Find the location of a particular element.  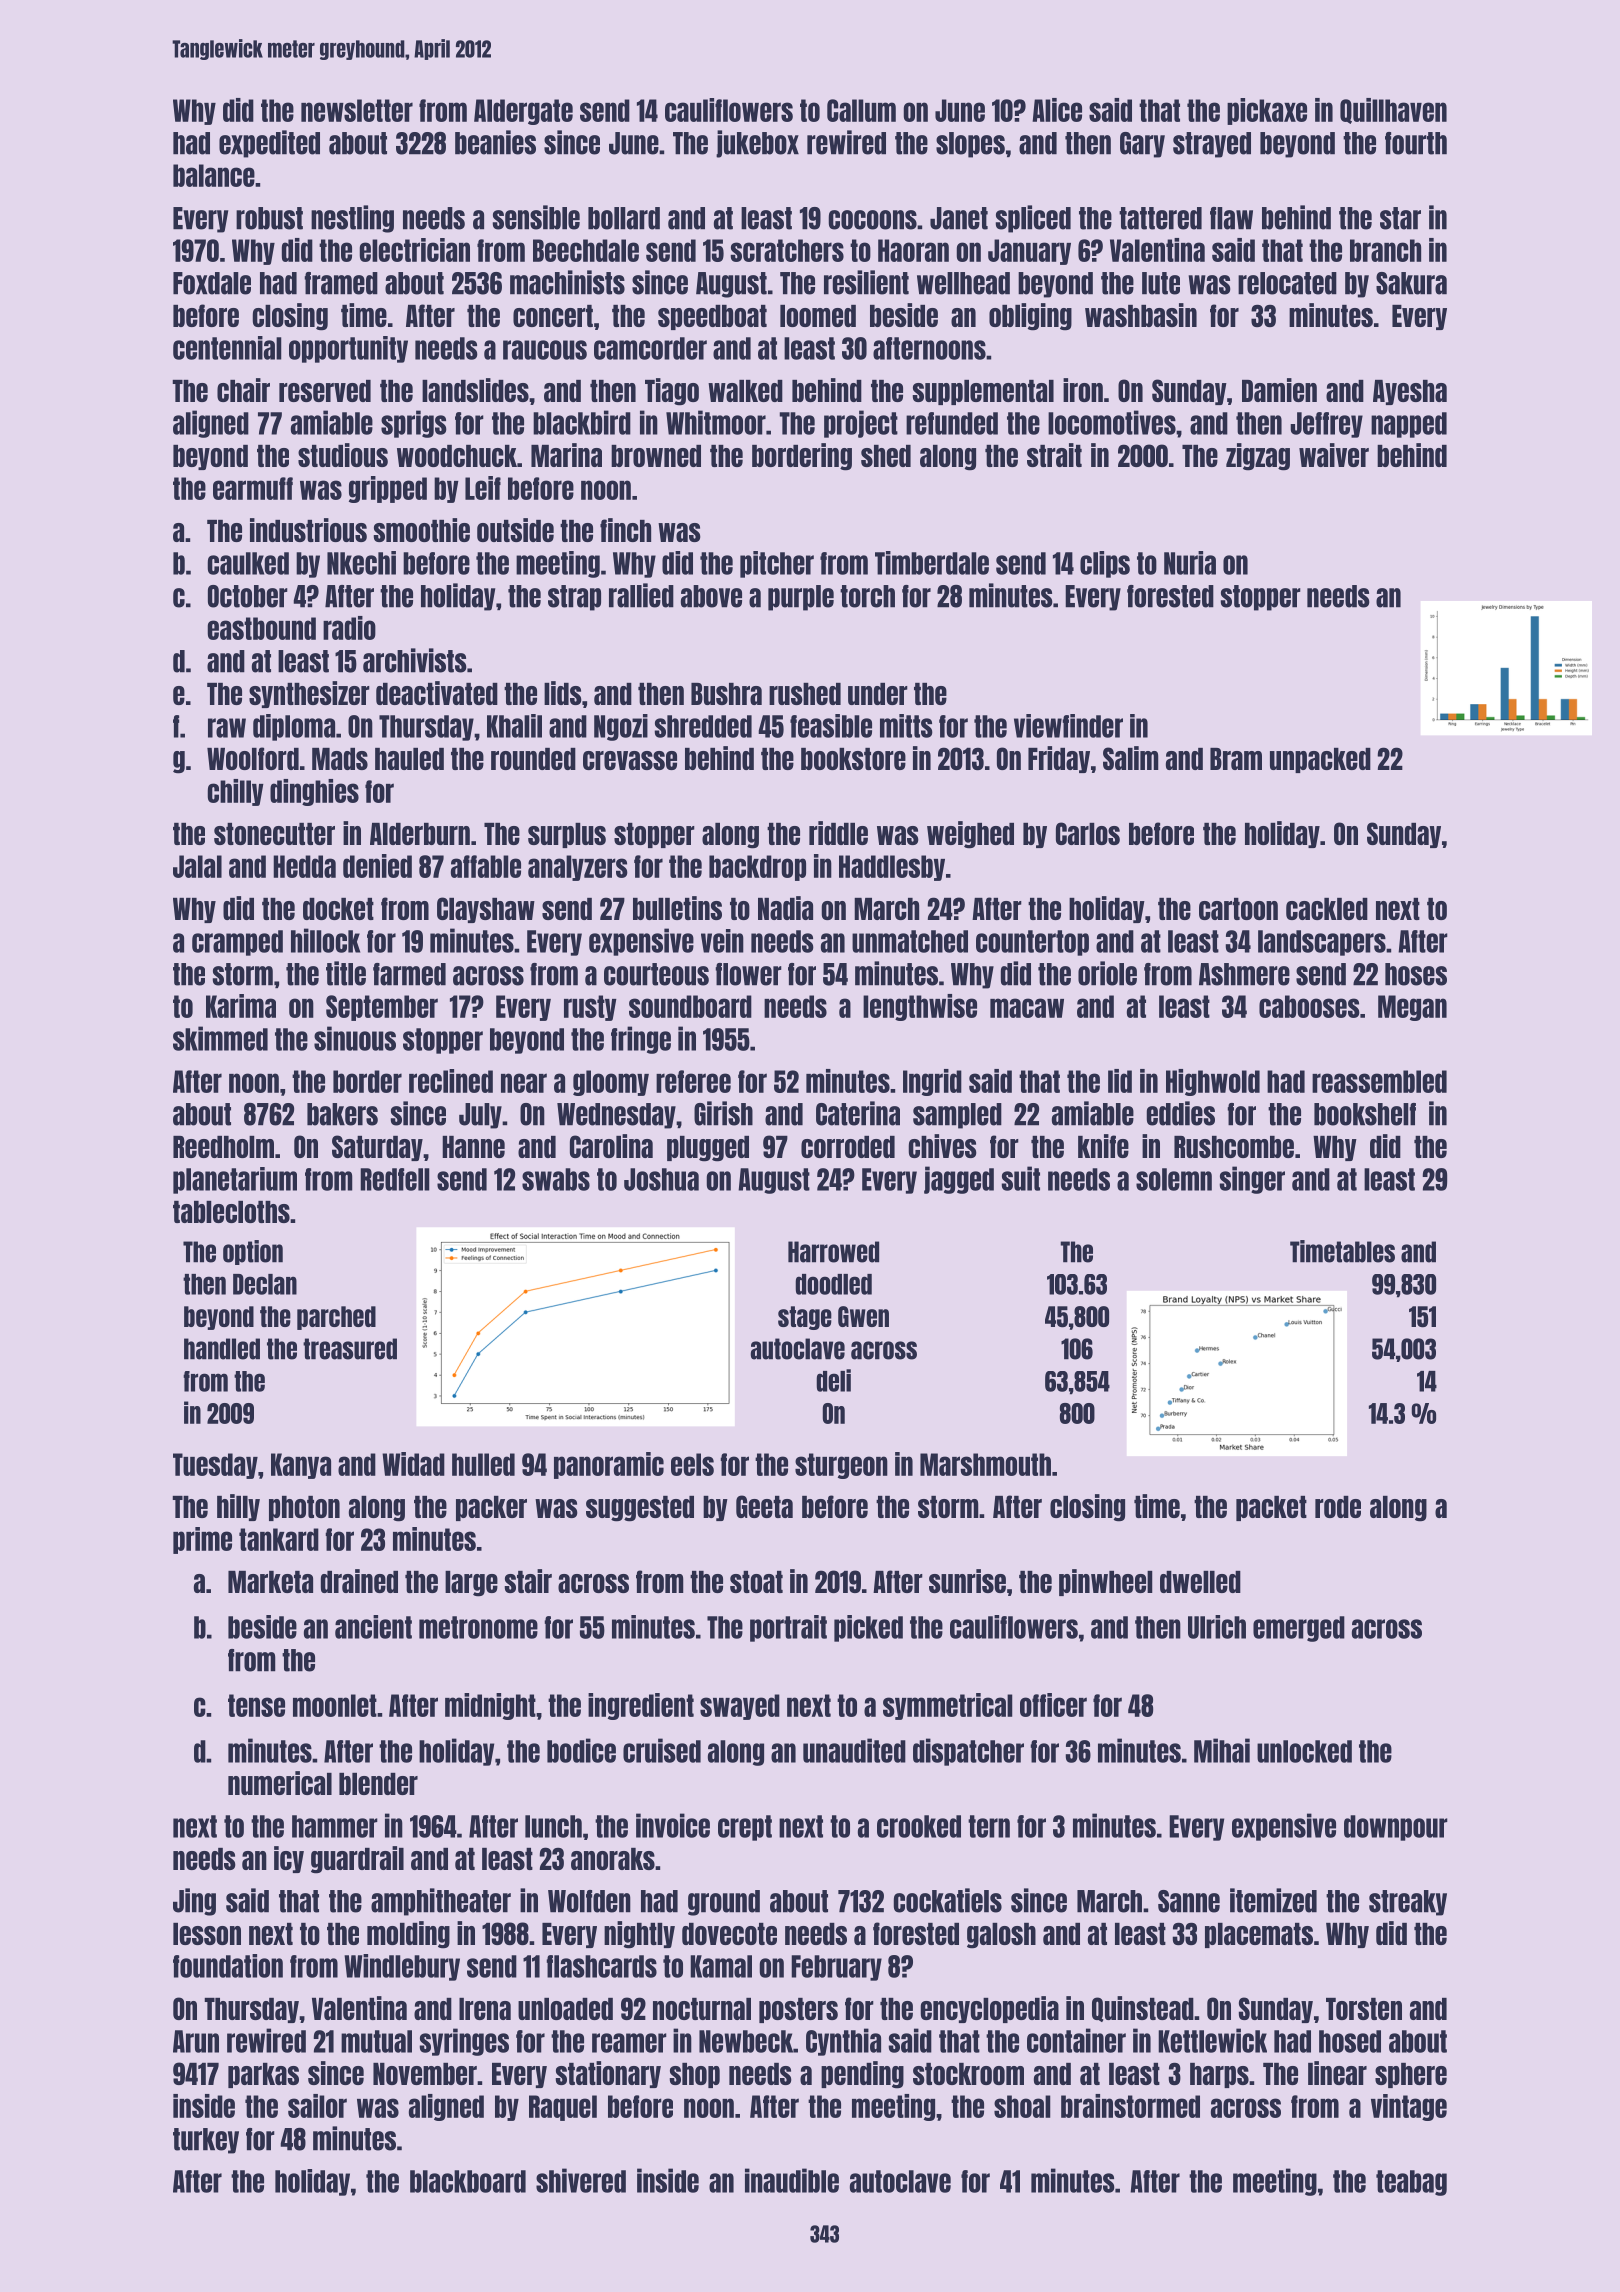

Sanne is located at coordinates (1189, 1901).
